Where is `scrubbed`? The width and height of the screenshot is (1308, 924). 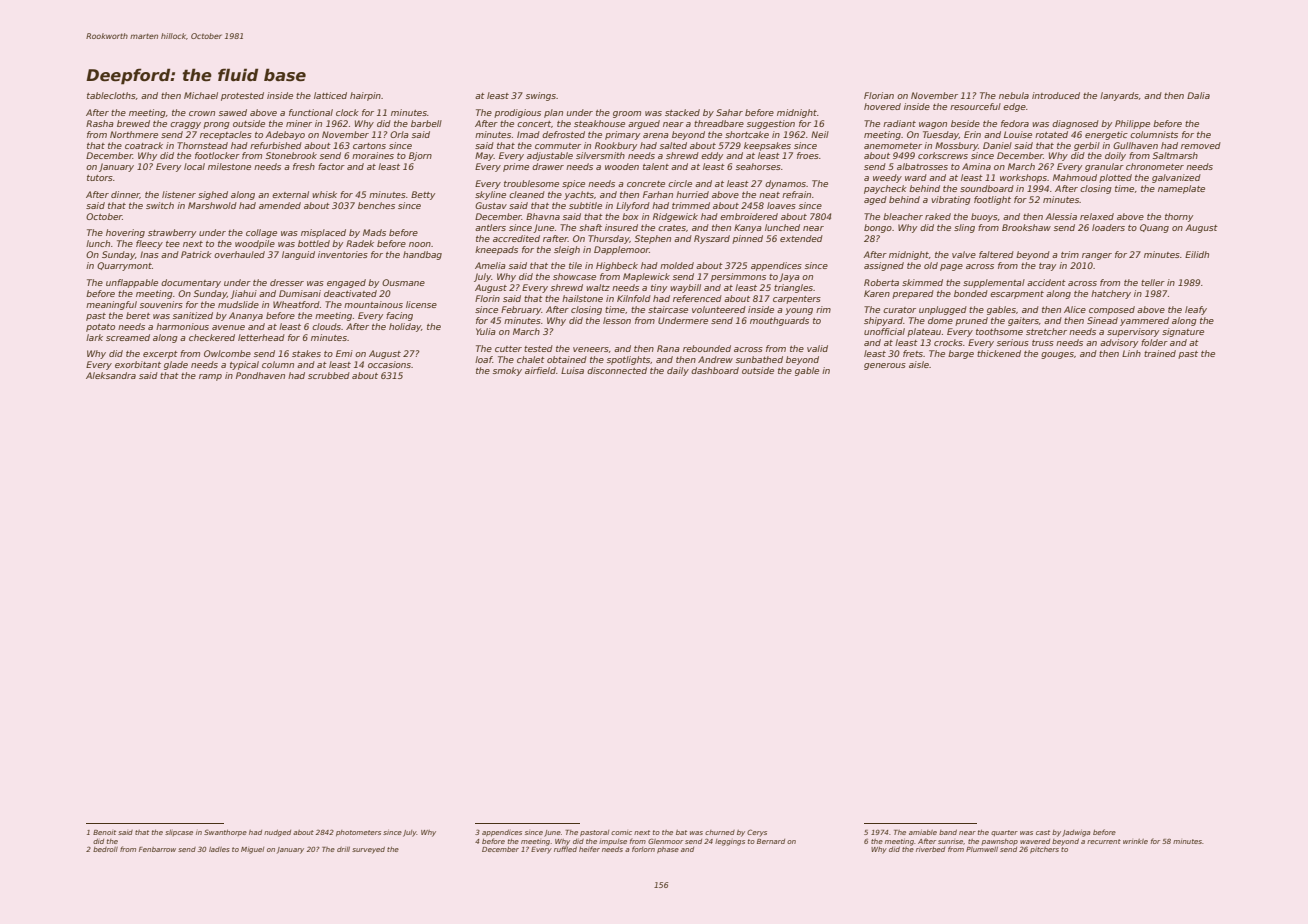 scrubbed is located at coordinates (329, 375).
